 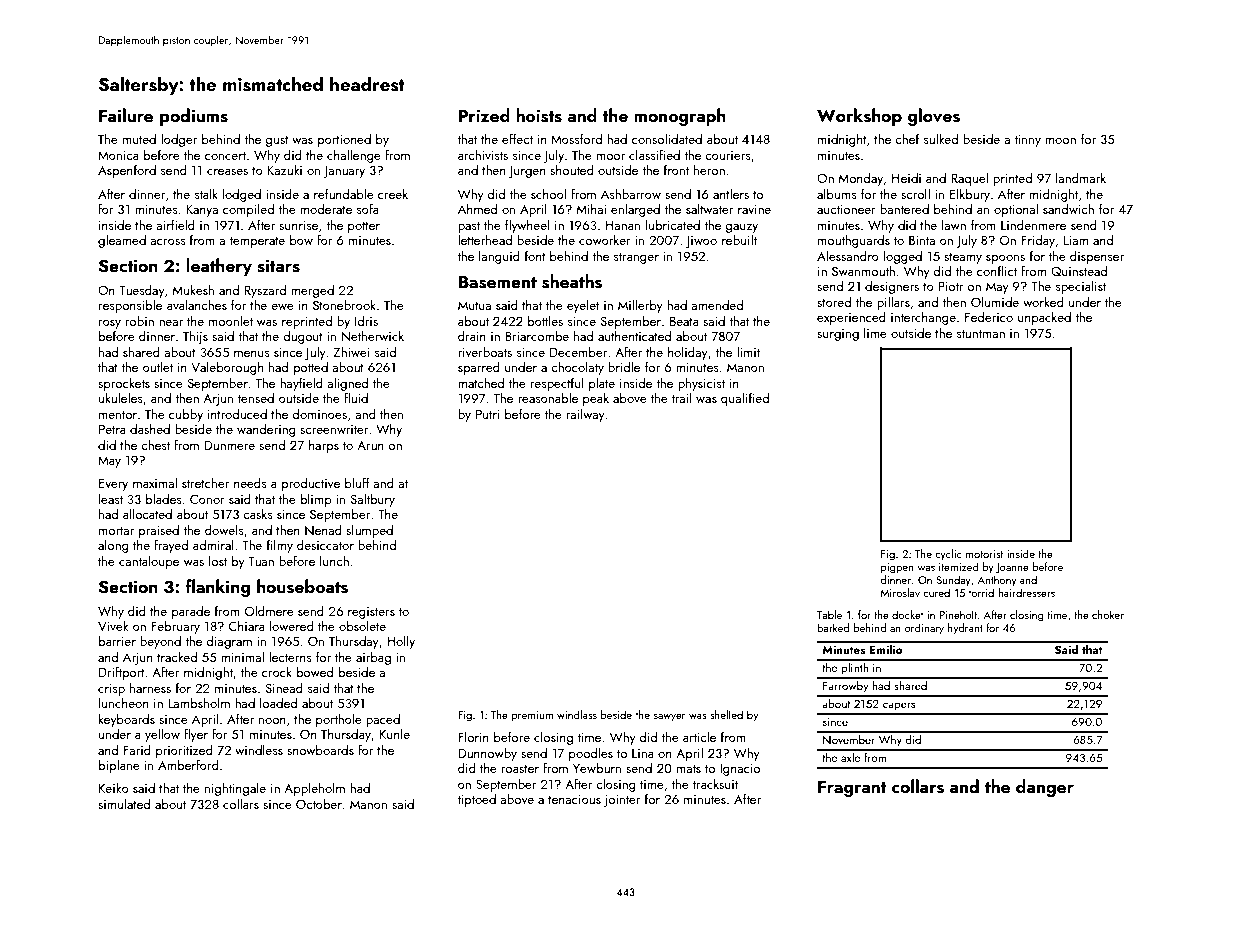 What do you see at coordinates (334, 429) in the document?
I see `screenwriter` at bounding box center [334, 429].
